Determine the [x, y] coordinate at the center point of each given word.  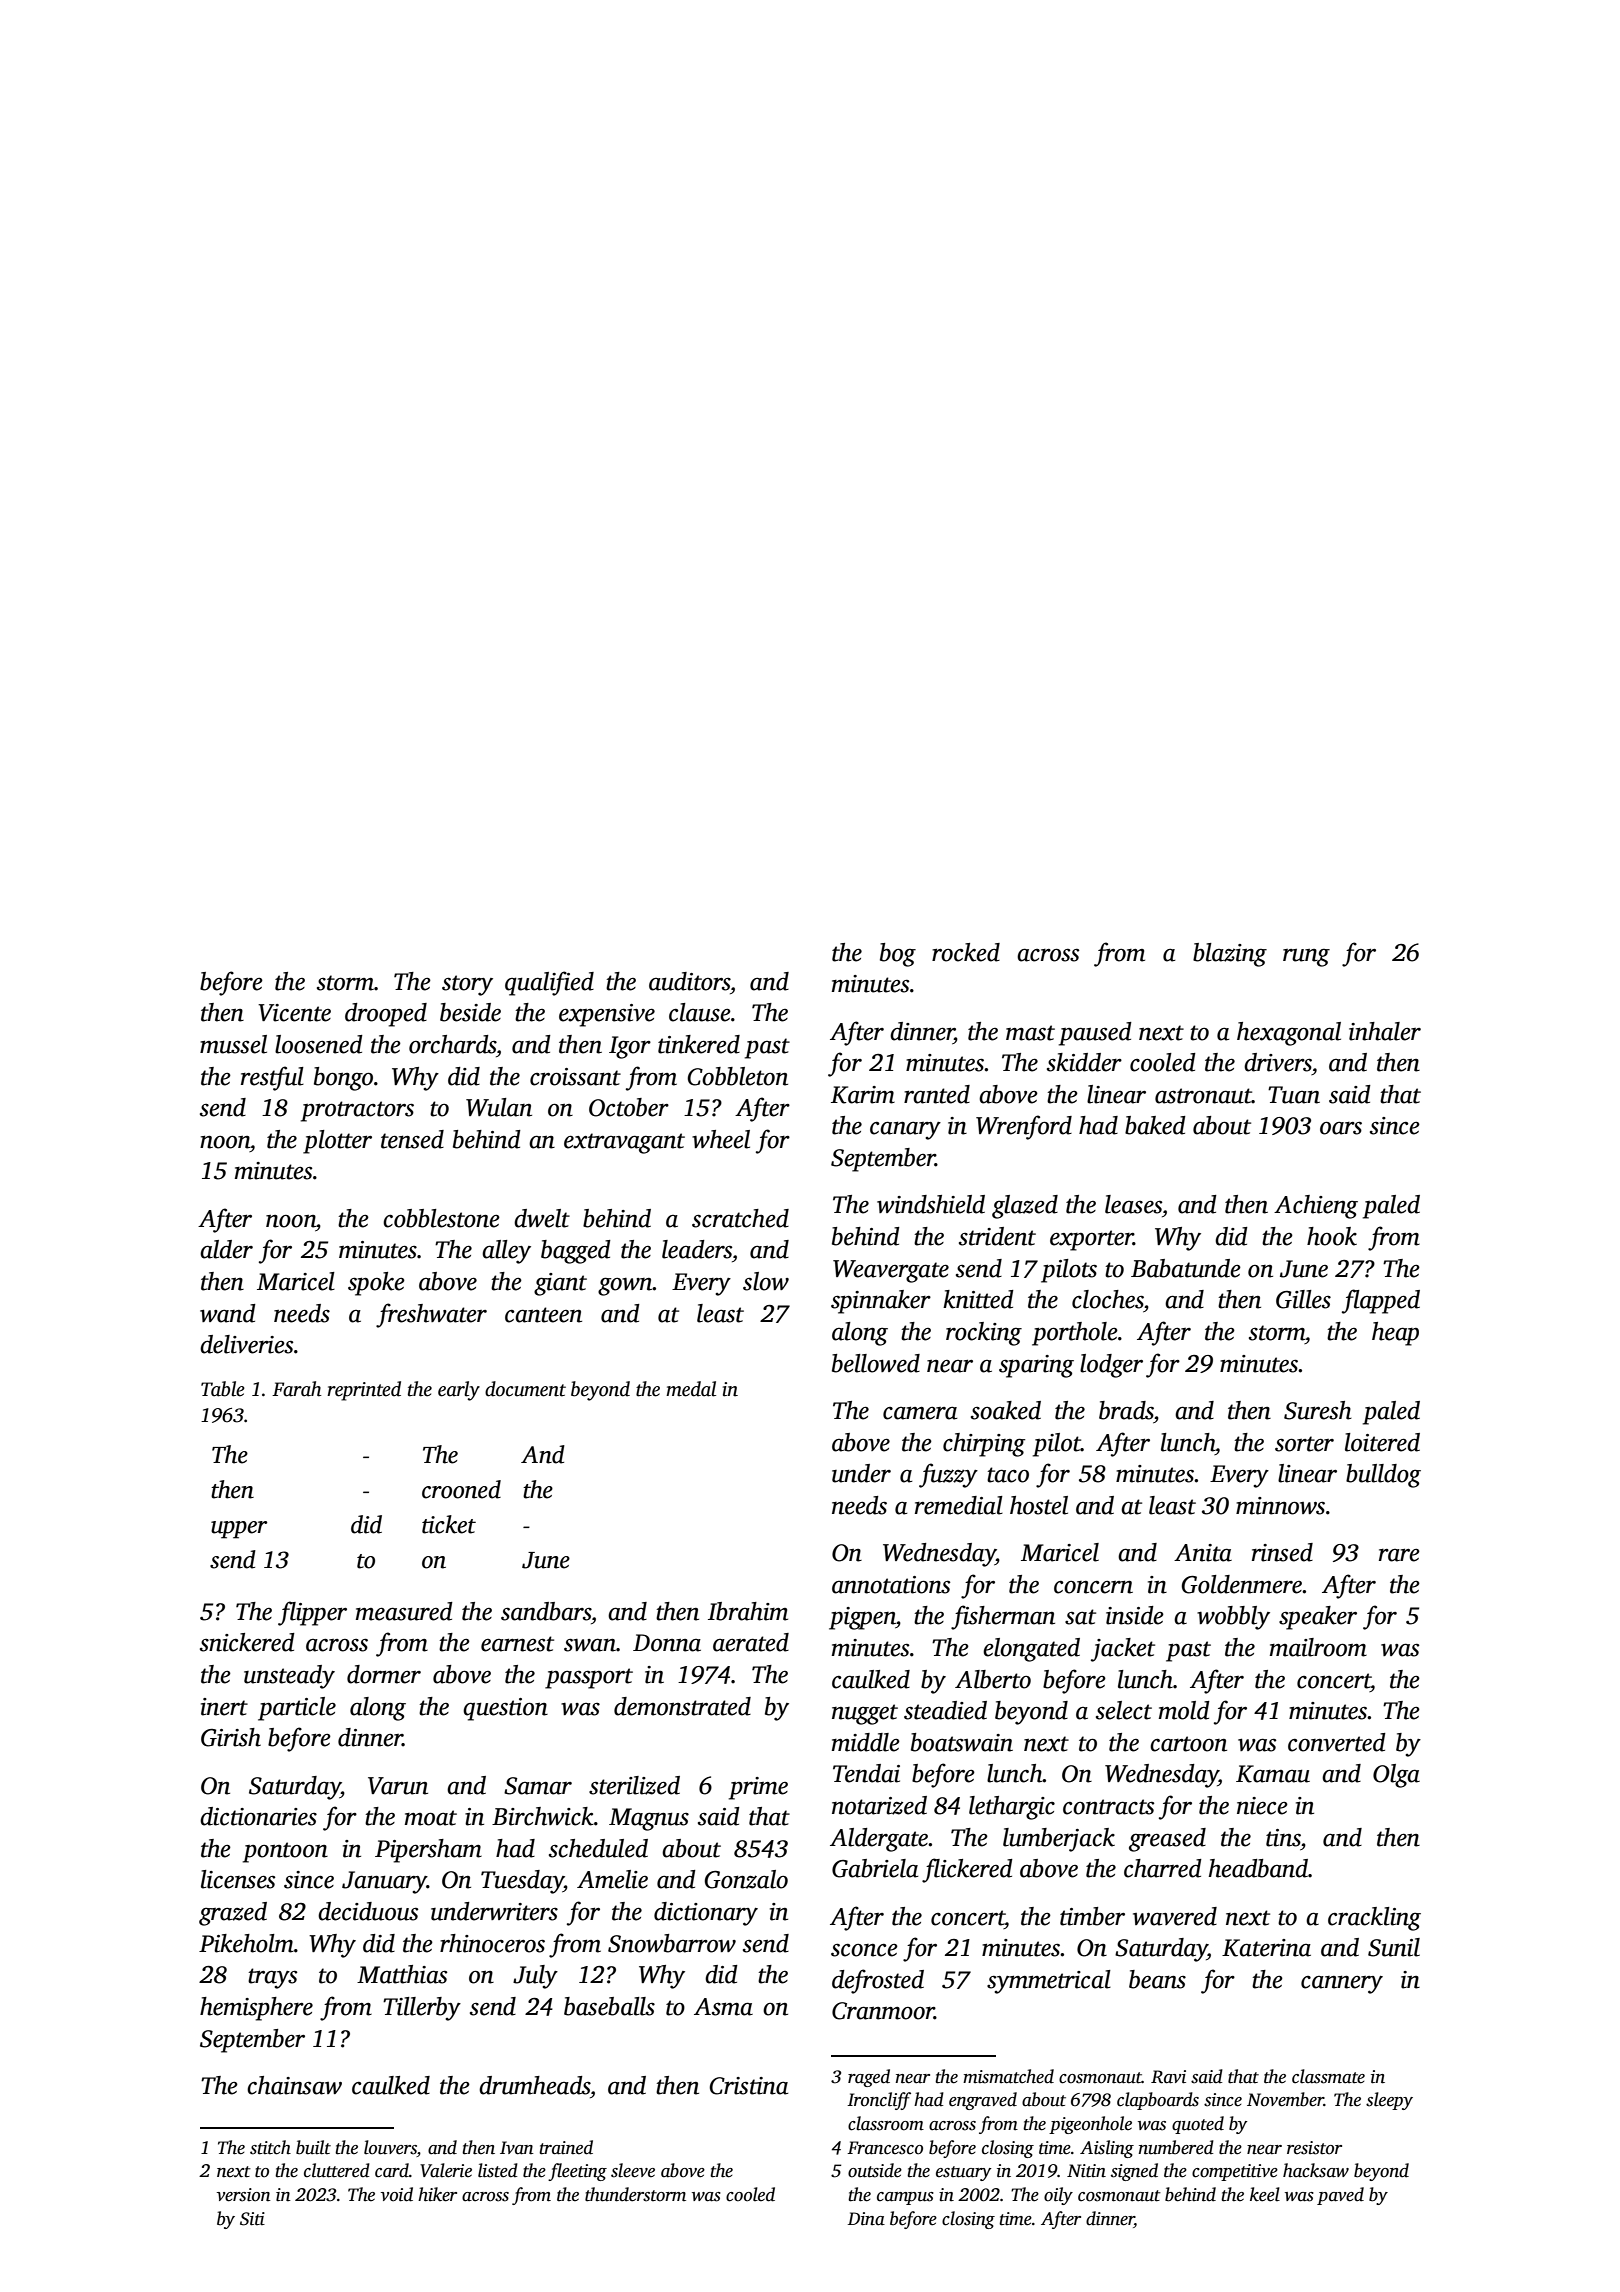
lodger [1111, 1366]
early [459, 1391]
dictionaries [258, 1816]
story [467, 985]
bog [898, 955]
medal [691, 1389]
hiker [437, 2194]
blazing [1230, 955]
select [1124, 1710]
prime [758, 1788]
